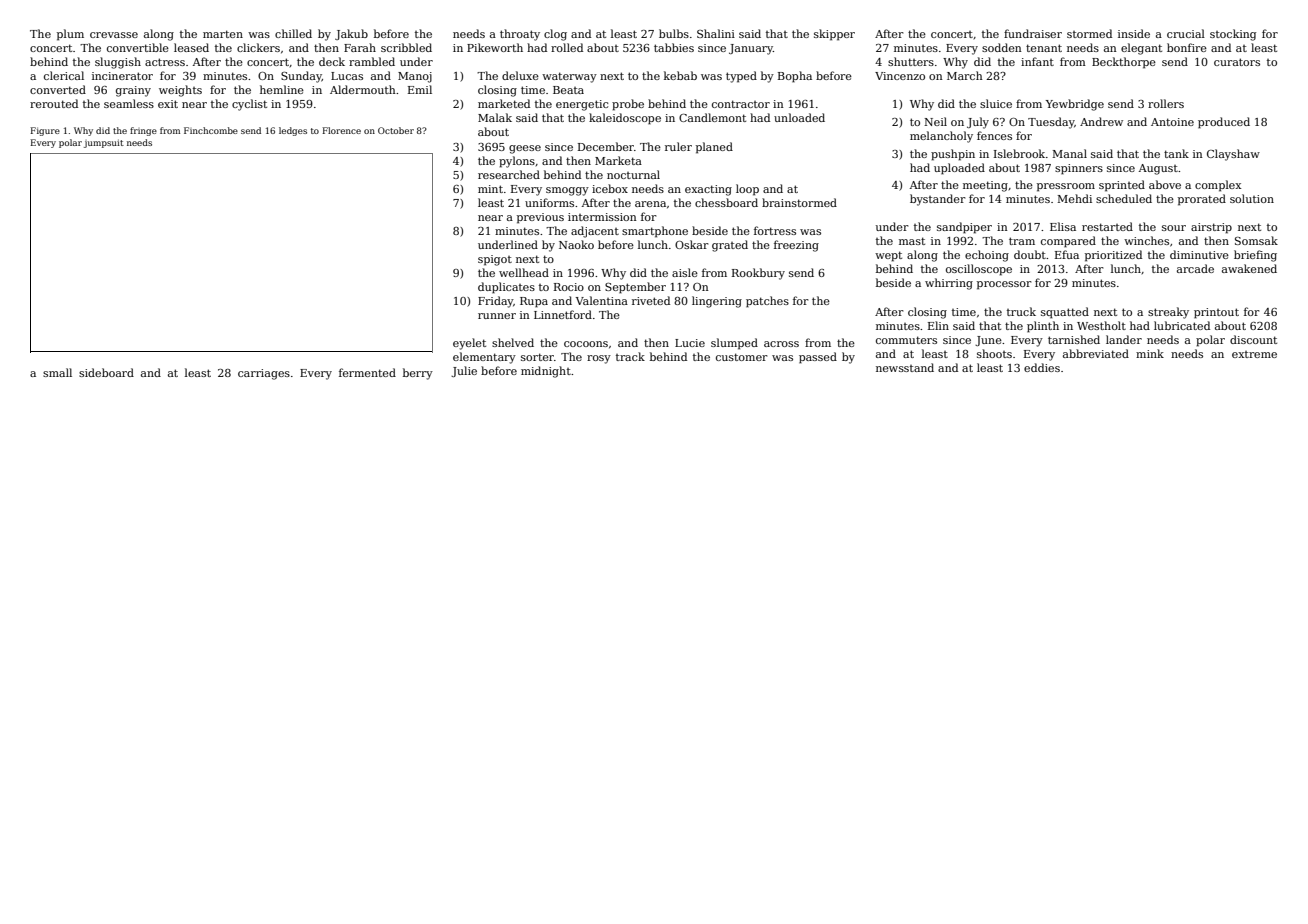 The width and height of the image is (1308, 924). I want to click on carriages, so click(264, 374).
